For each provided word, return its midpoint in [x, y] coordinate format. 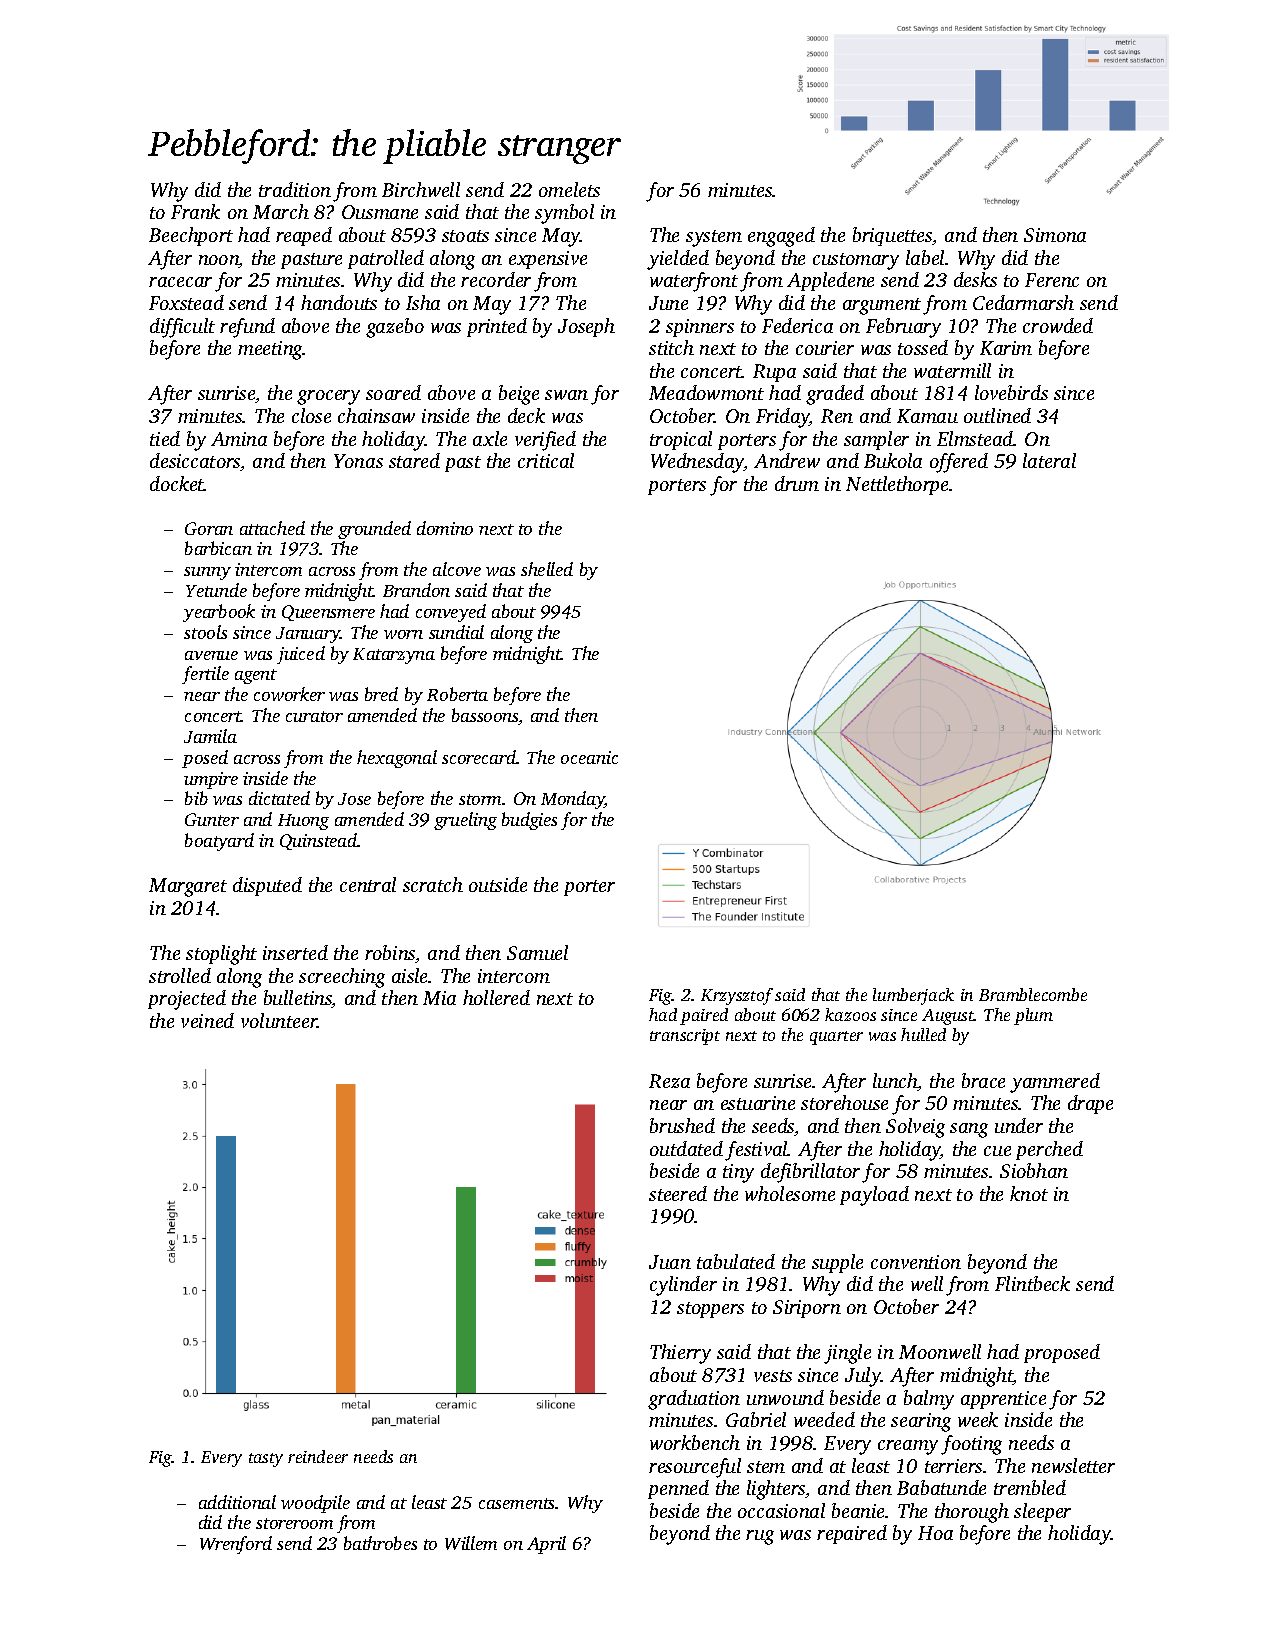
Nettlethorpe [897, 485]
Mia [439, 998]
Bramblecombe [1033, 994]
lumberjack [913, 996]
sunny [207, 573]
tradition [295, 189]
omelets [569, 189]
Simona [1055, 235]
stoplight [221, 955]
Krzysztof [737, 996]
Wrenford [236, 1545]
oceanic [589, 757]
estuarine [758, 1103]
